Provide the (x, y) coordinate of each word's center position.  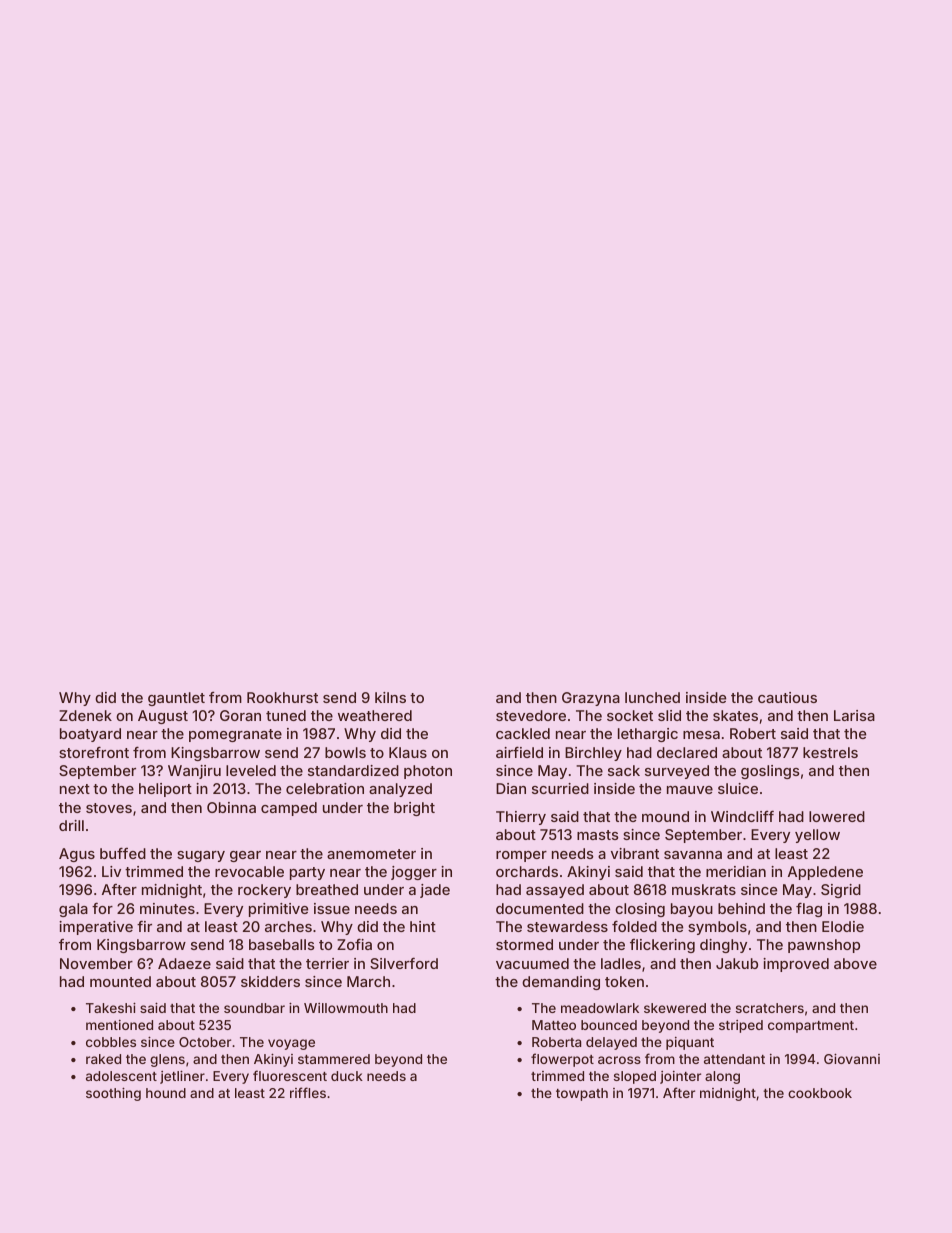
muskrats (704, 889)
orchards (527, 871)
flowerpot (562, 1060)
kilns (390, 697)
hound (166, 1093)
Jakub (737, 963)
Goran (240, 715)
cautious (787, 697)
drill (71, 825)
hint (423, 926)
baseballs (282, 944)
